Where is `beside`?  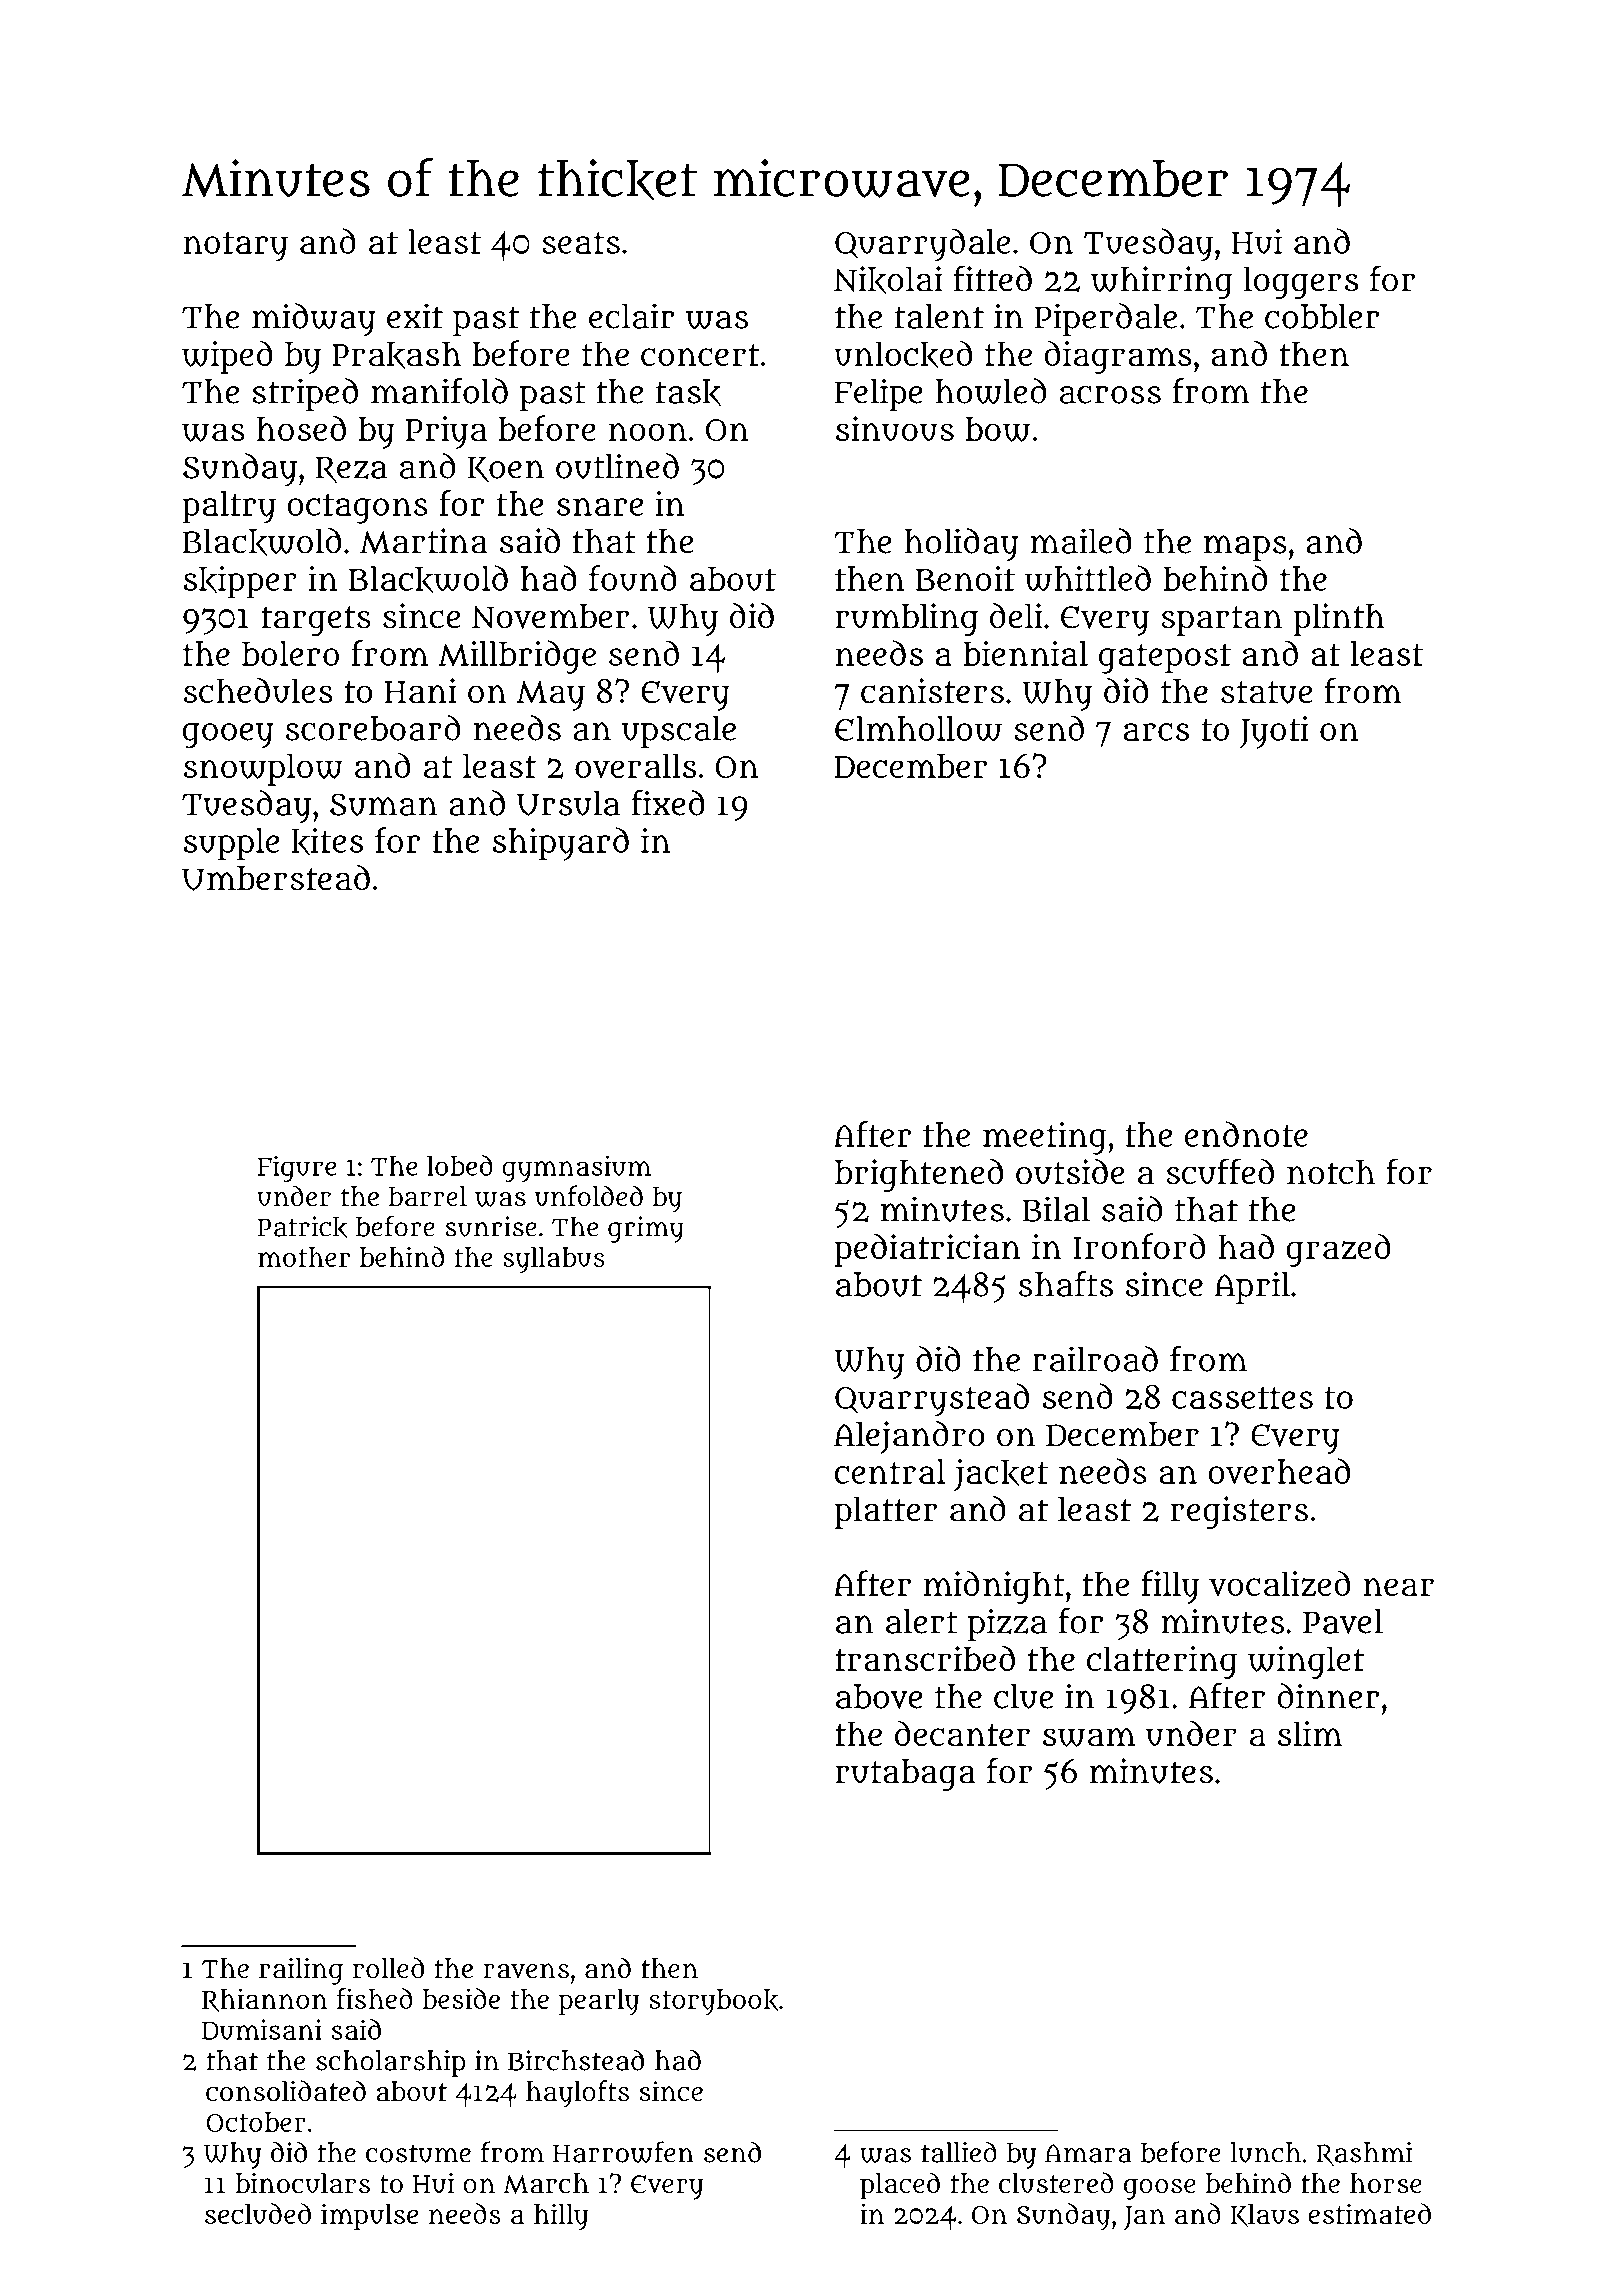
beside is located at coordinates (461, 1998).
